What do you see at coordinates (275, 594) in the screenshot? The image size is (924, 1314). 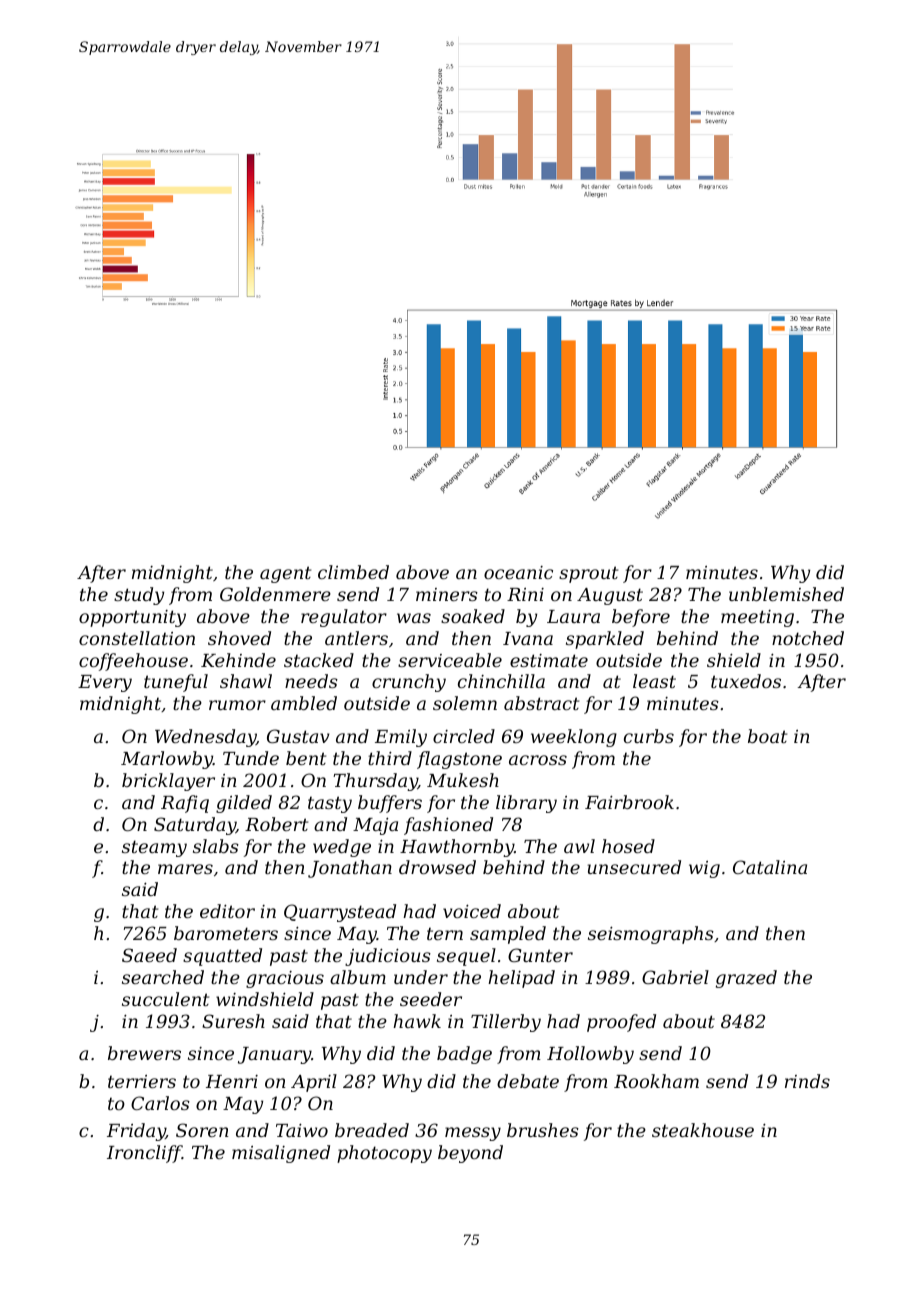 I see `Goldenmere` at bounding box center [275, 594].
